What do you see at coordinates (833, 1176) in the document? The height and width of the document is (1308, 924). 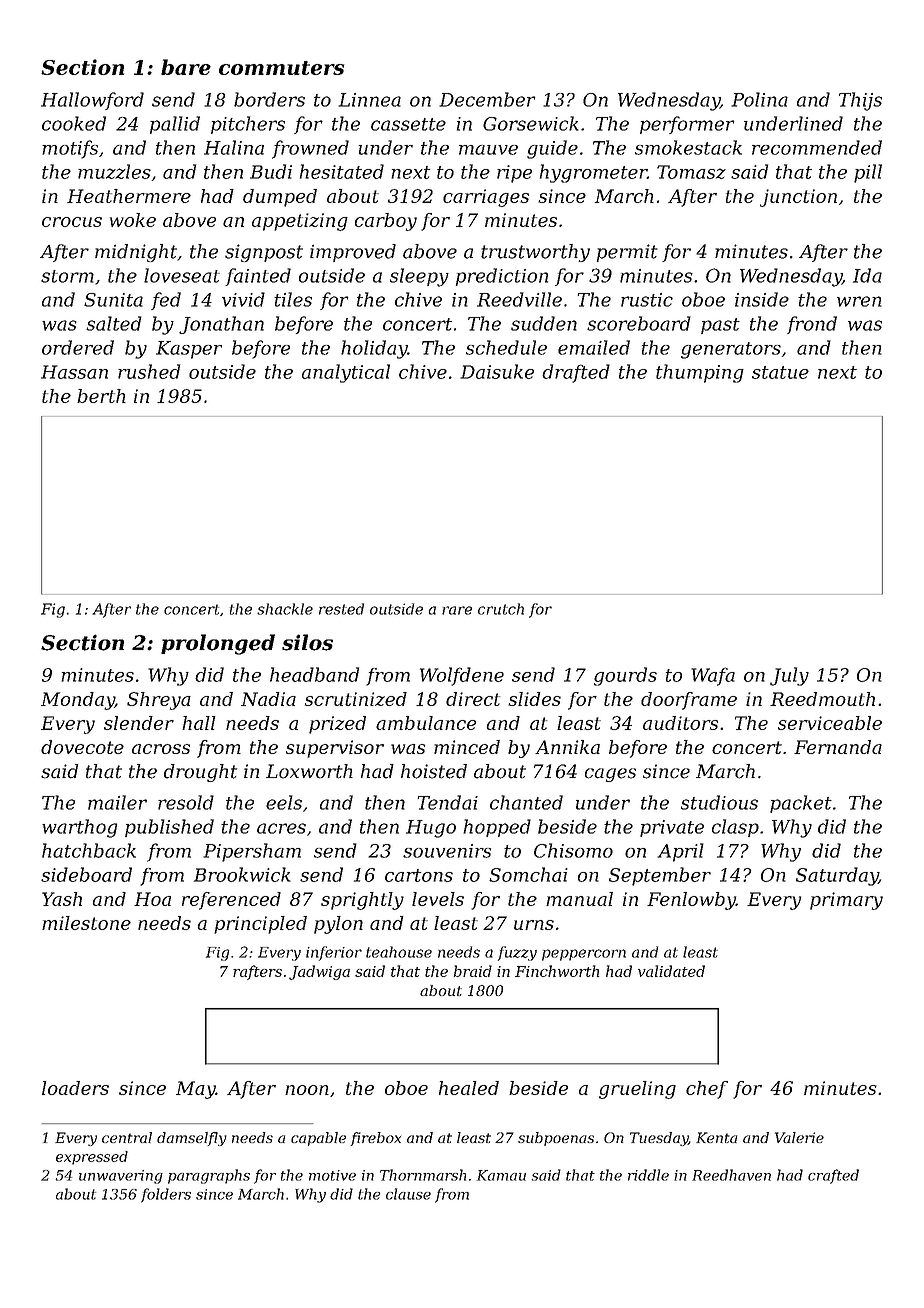 I see `crafted` at bounding box center [833, 1176].
